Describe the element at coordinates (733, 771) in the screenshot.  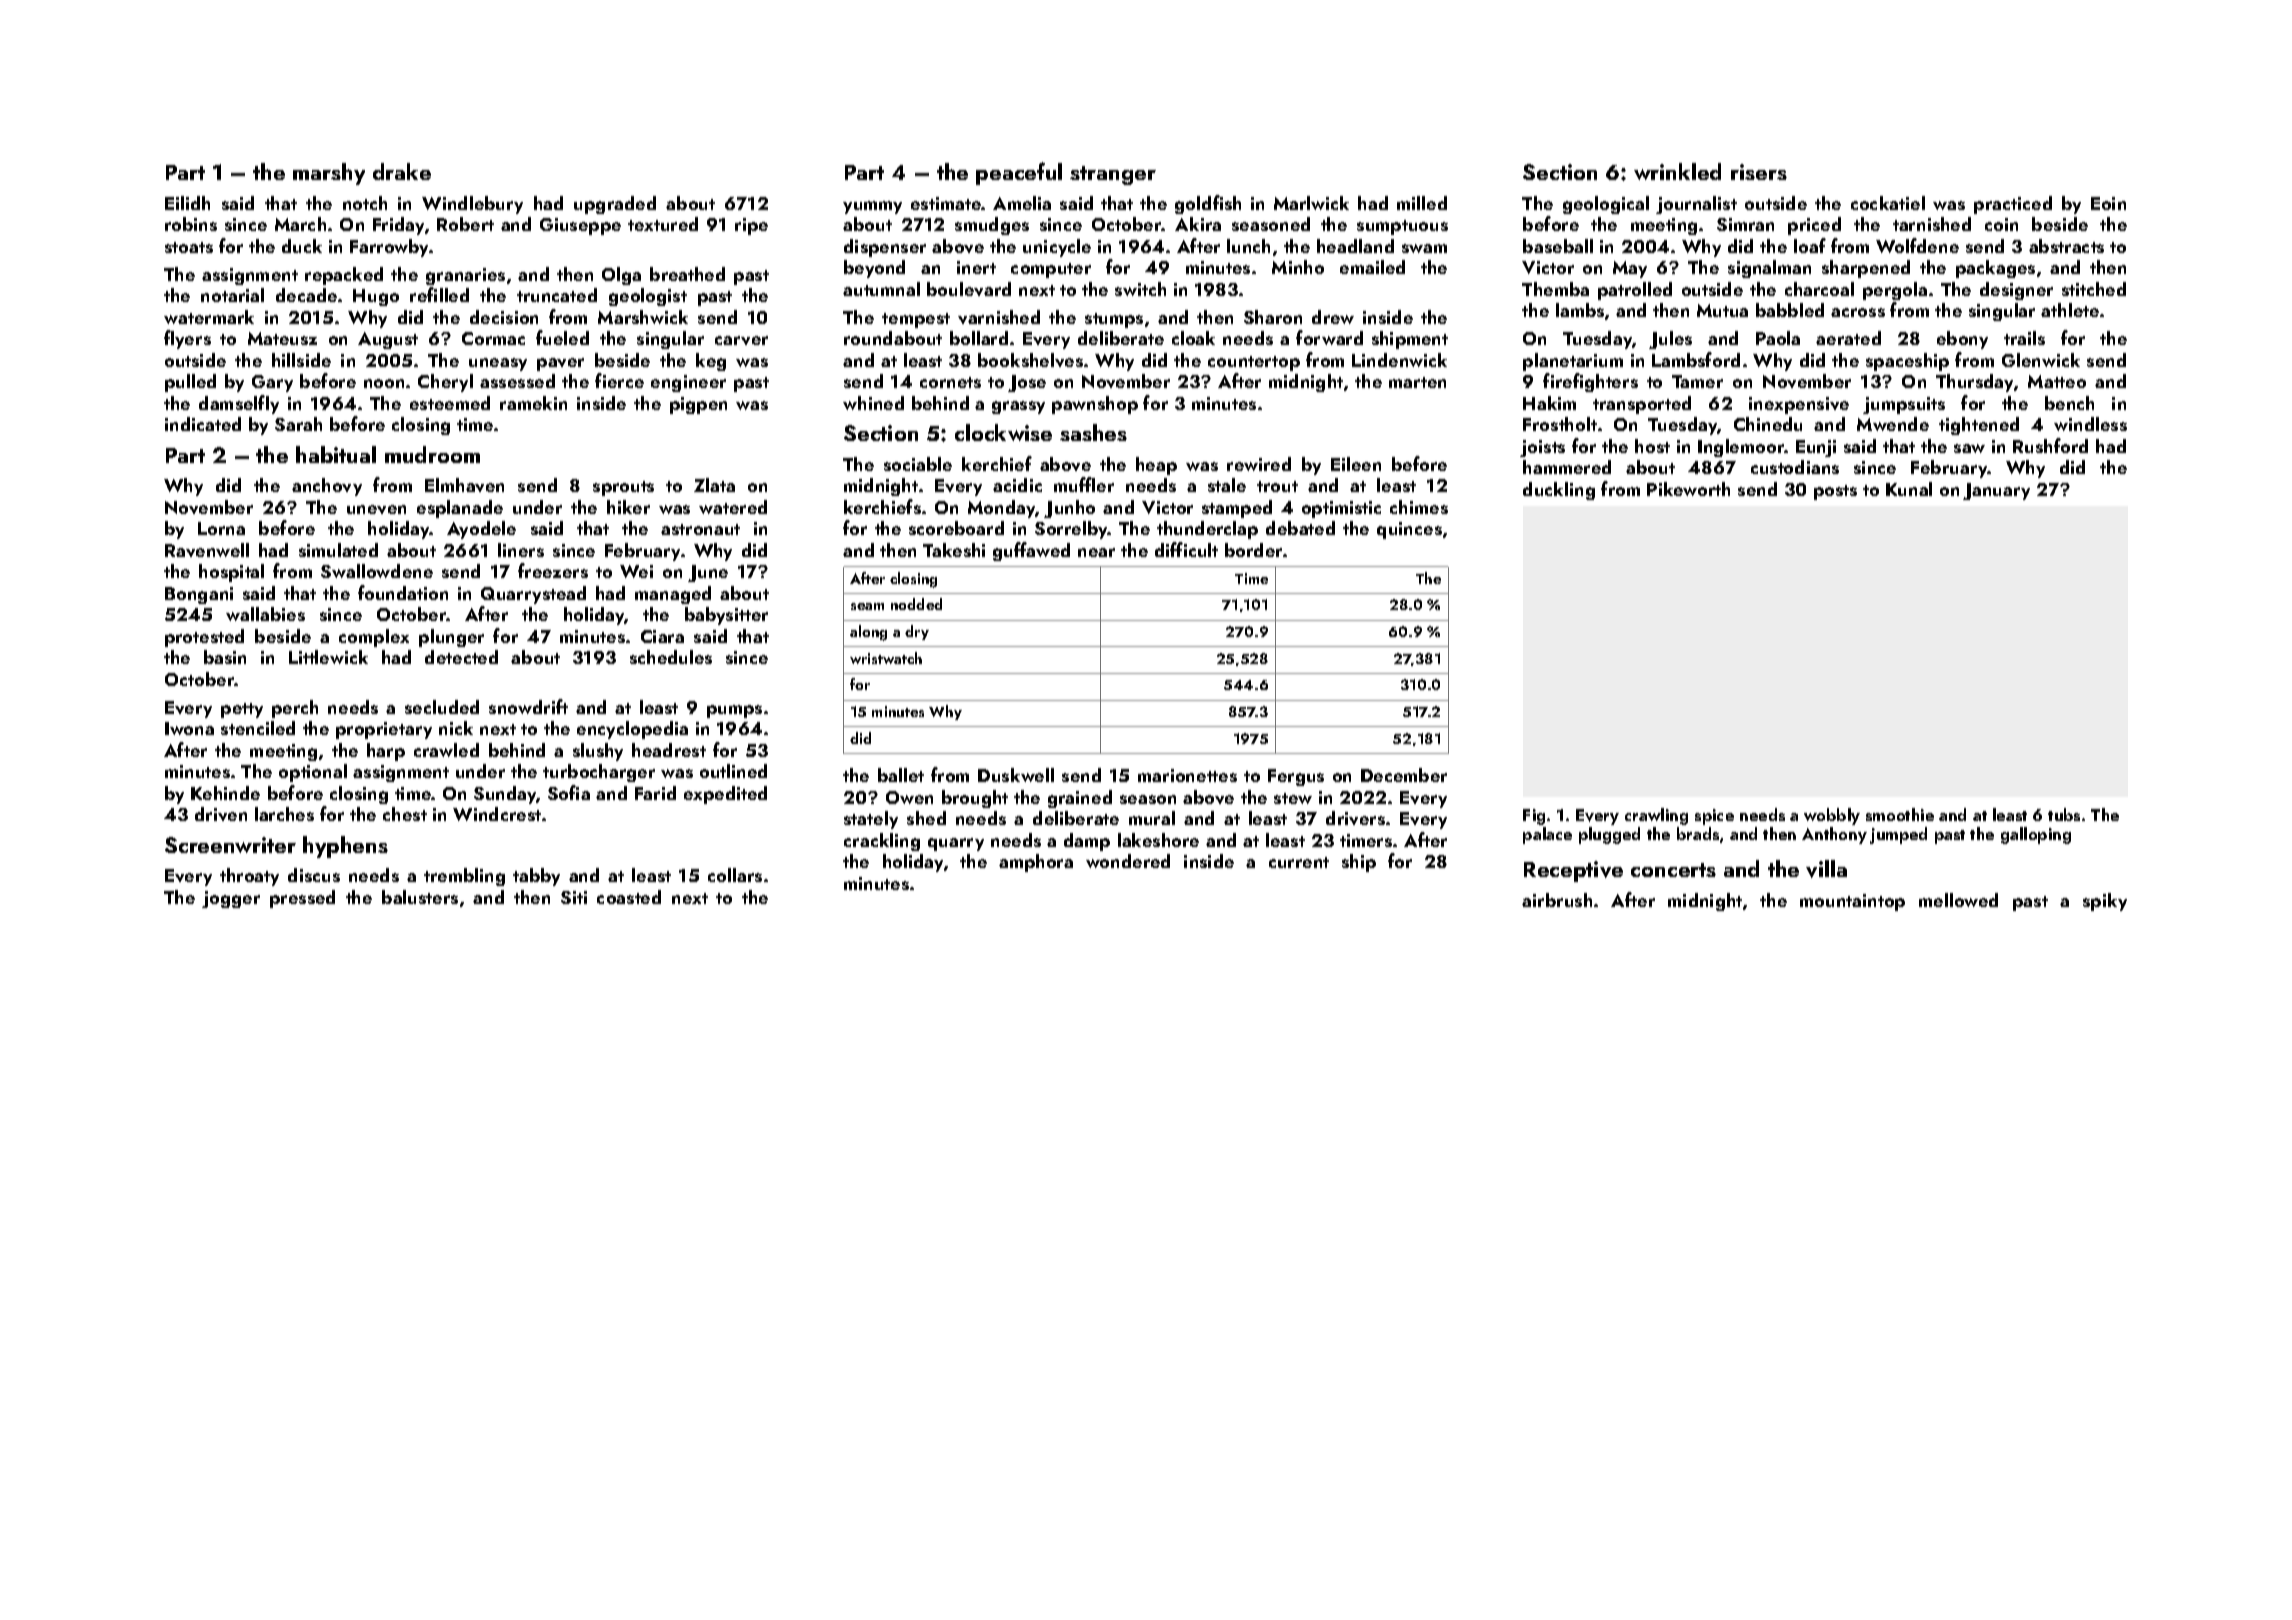
I see `outlined` at that location.
